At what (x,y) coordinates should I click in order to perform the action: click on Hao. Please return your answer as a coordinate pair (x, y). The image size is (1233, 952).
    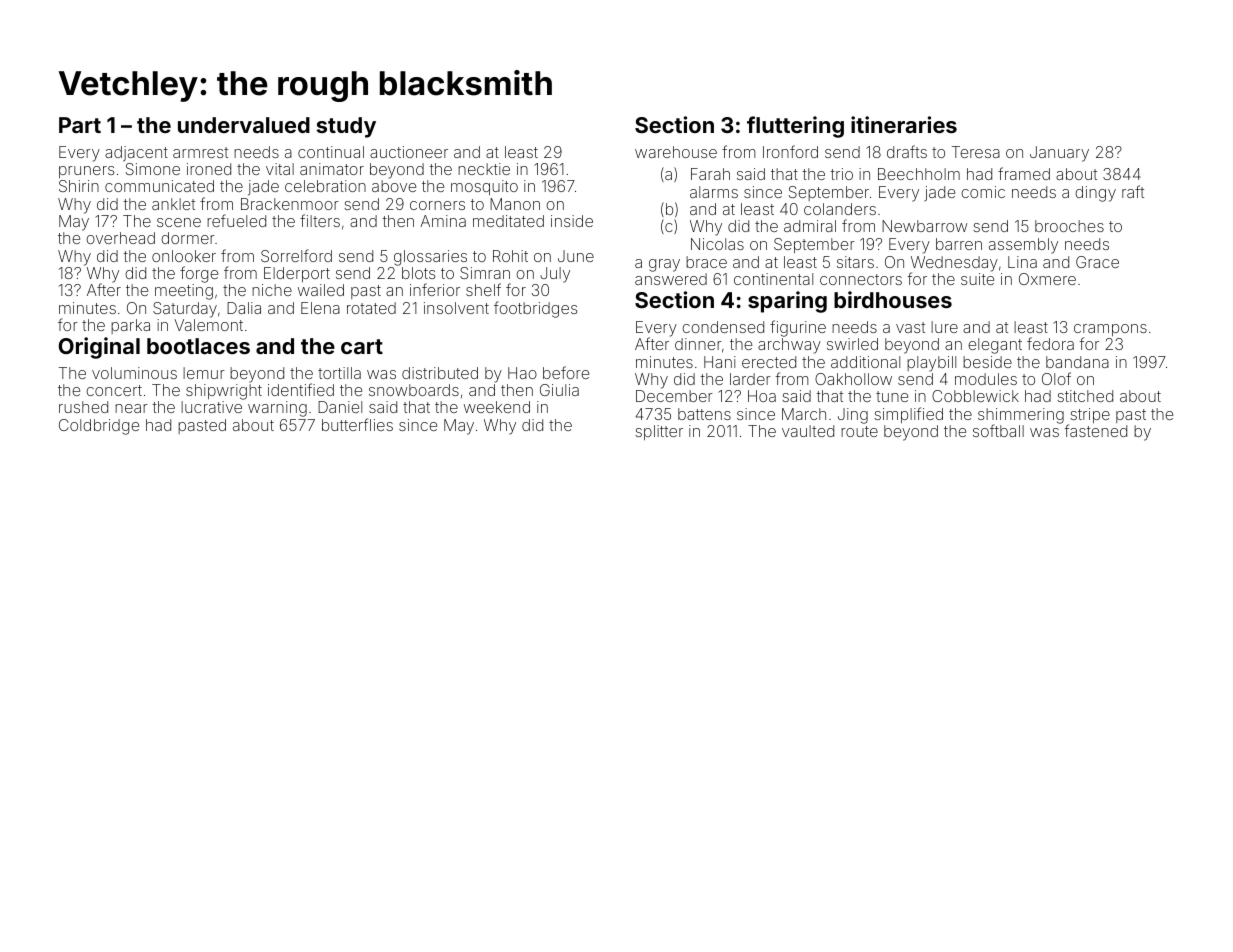
    Looking at the image, I should click on (522, 373).
